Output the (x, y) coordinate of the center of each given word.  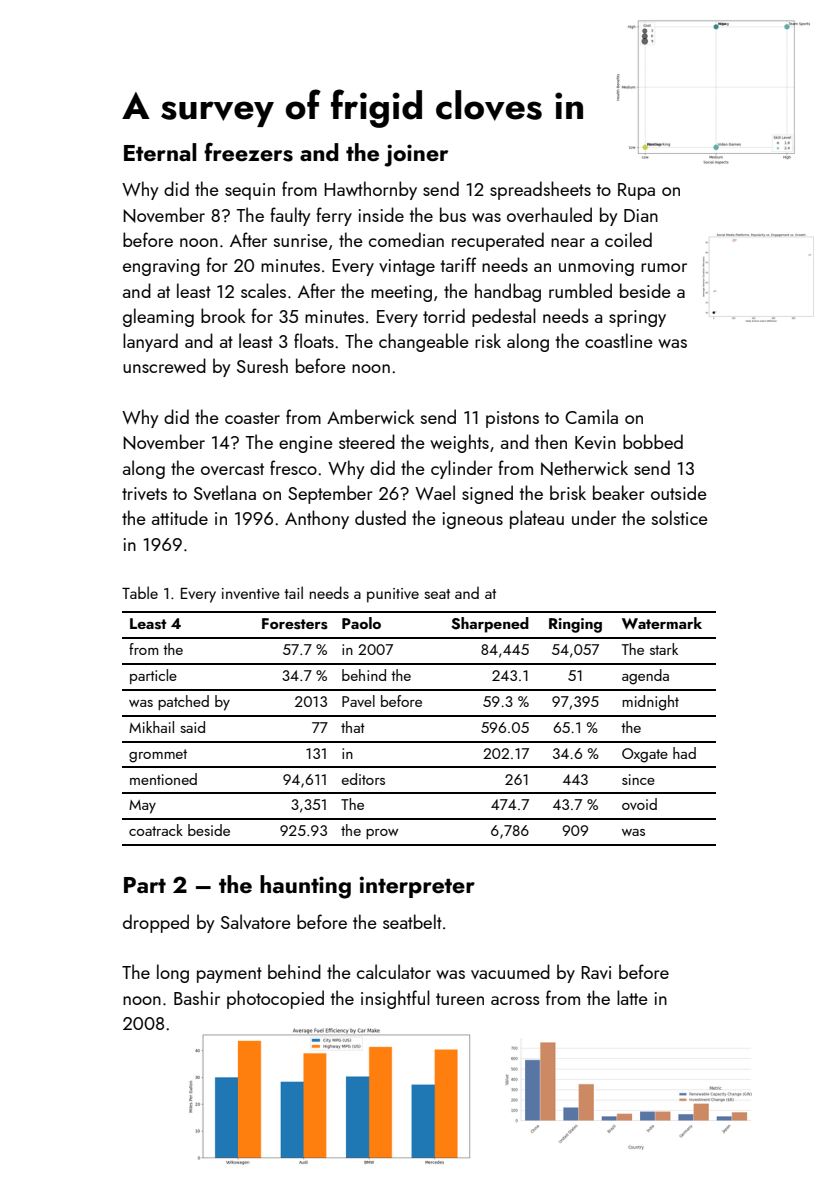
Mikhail (151, 727)
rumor (664, 267)
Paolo (361, 623)
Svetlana (225, 492)
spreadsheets (540, 190)
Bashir (197, 997)
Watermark (662, 623)
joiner (416, 155)
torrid (444, 315)
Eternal (160, 152)
